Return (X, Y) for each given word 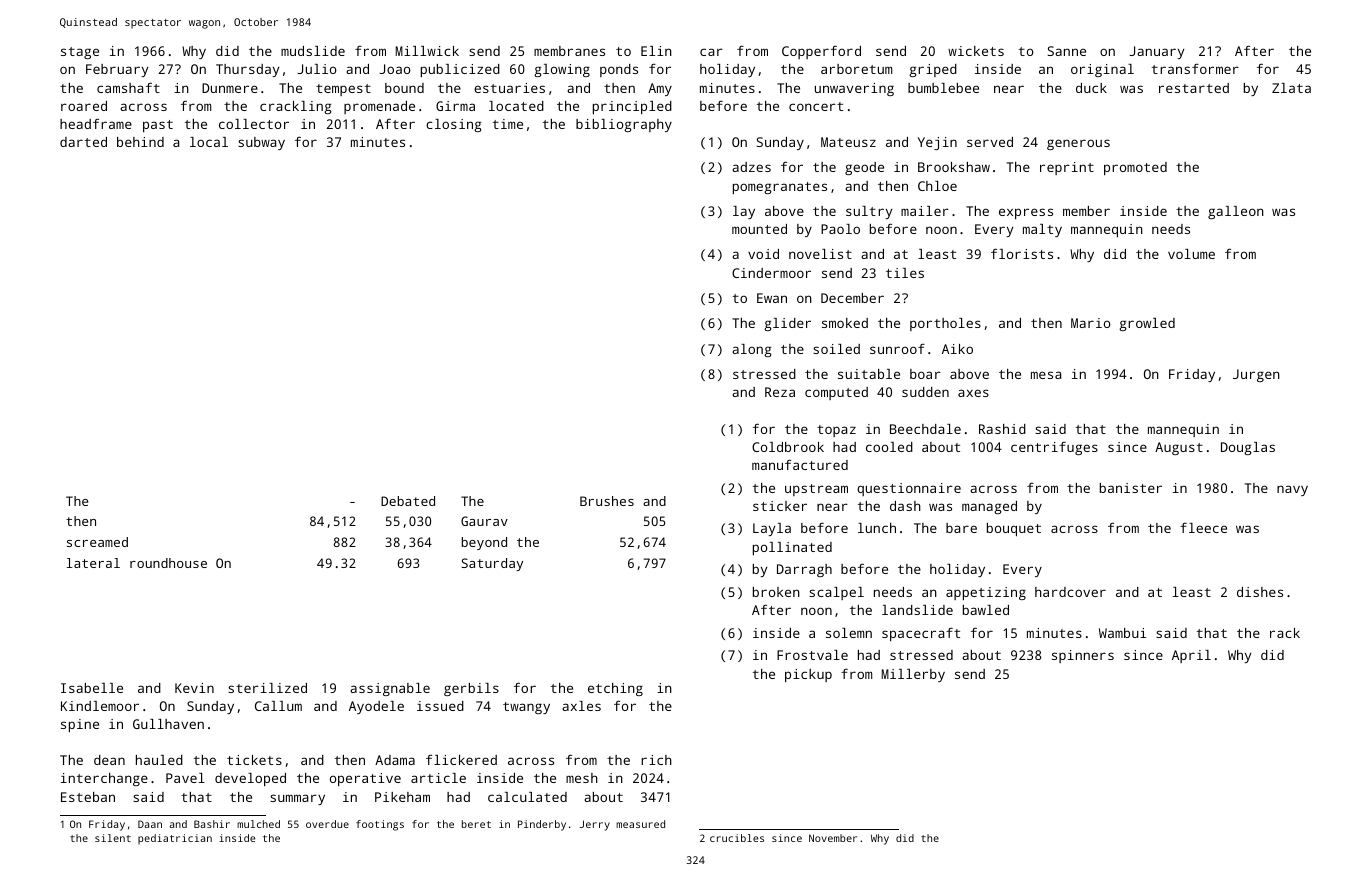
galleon (1236, 212)
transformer (1195, 69)
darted (83, 142)
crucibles (737, 838)
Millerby (913, 675)
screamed (97, 542)
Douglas (1248, 448)
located (516, 106)
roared (84, 106)
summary (297, 799)
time (508, 124)
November (833, 838)
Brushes (607, 501)
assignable (390, 689)
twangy (526, 708)
